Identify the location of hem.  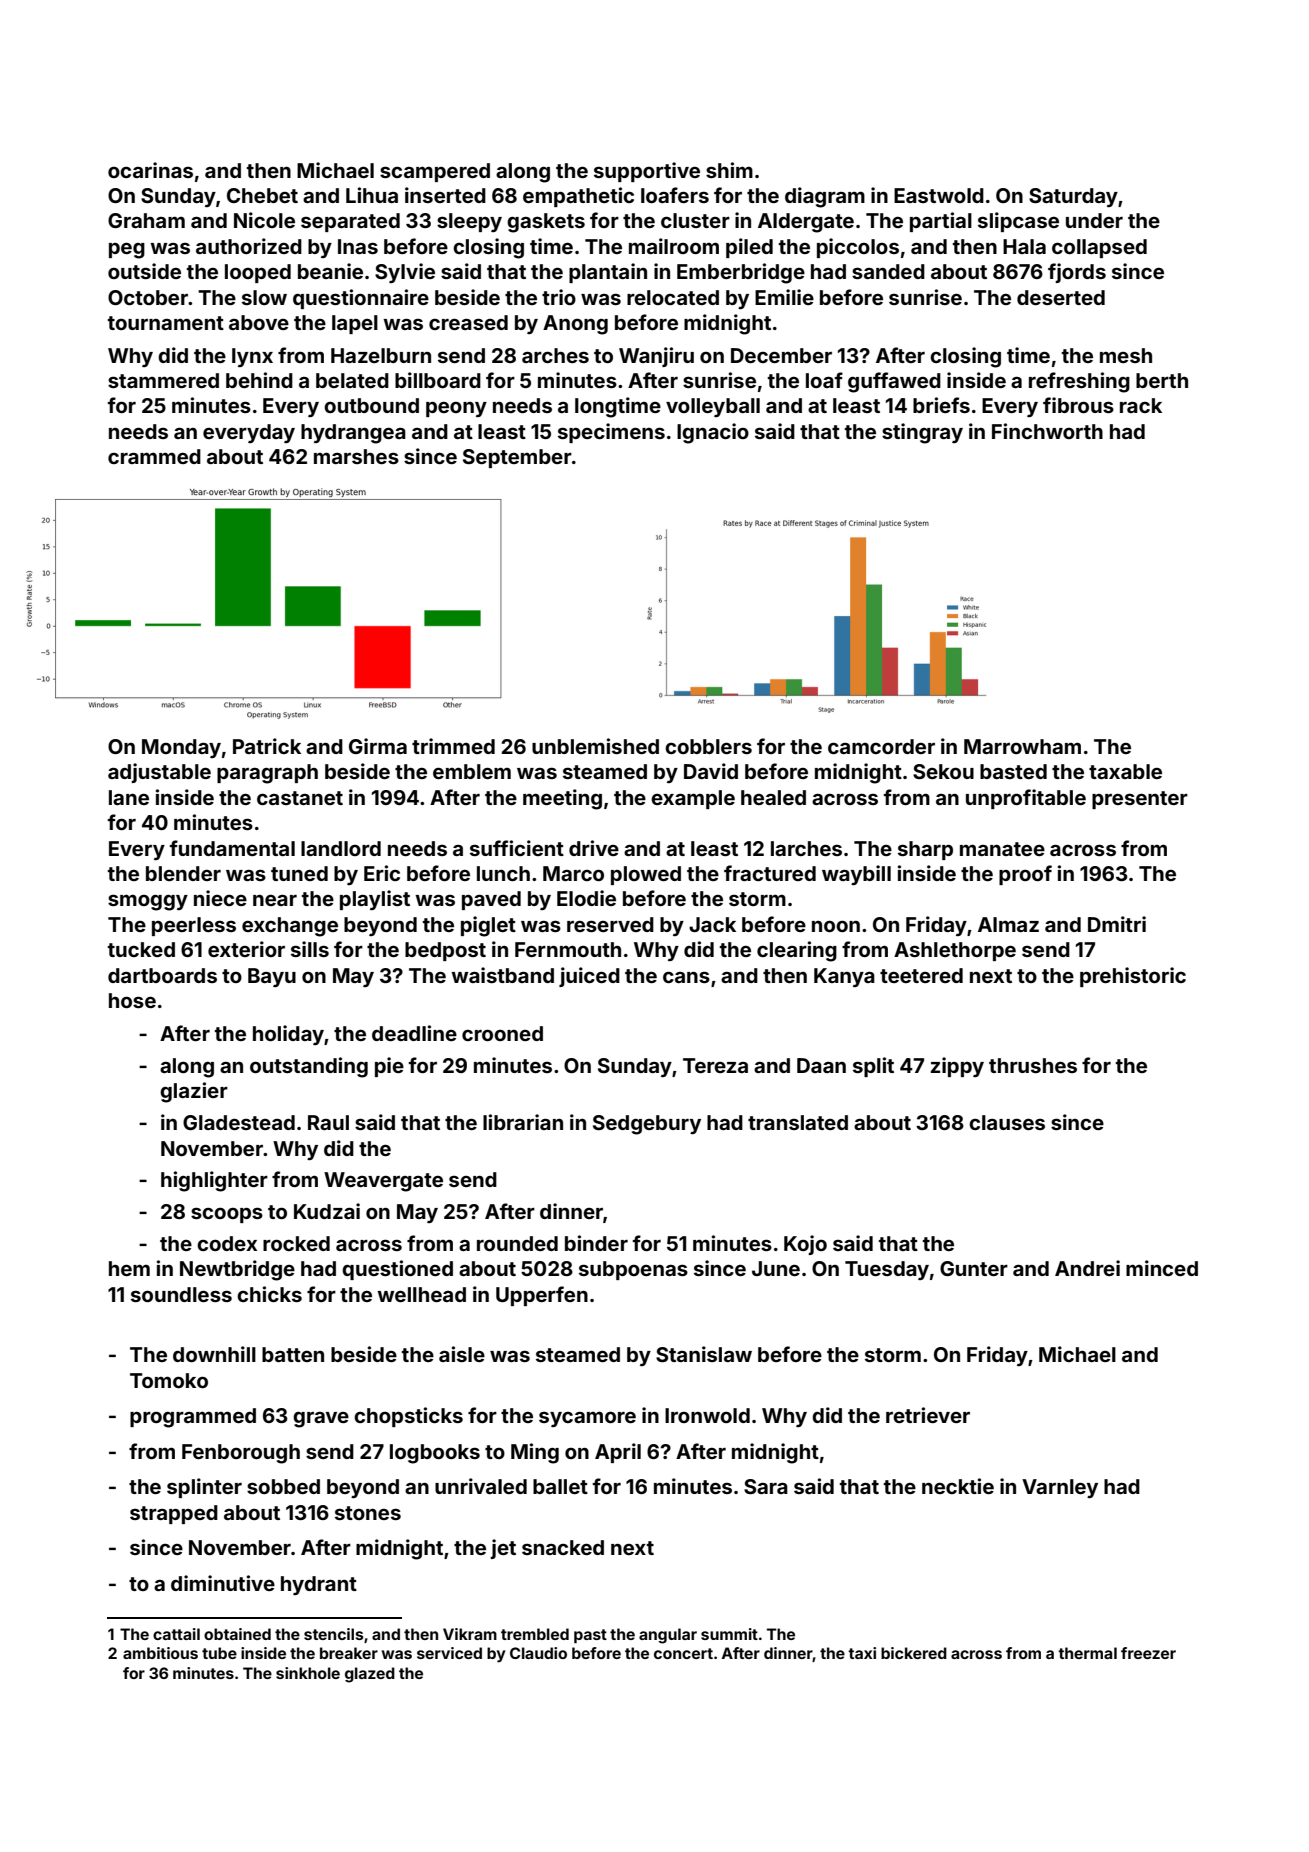
(129, 1268).
